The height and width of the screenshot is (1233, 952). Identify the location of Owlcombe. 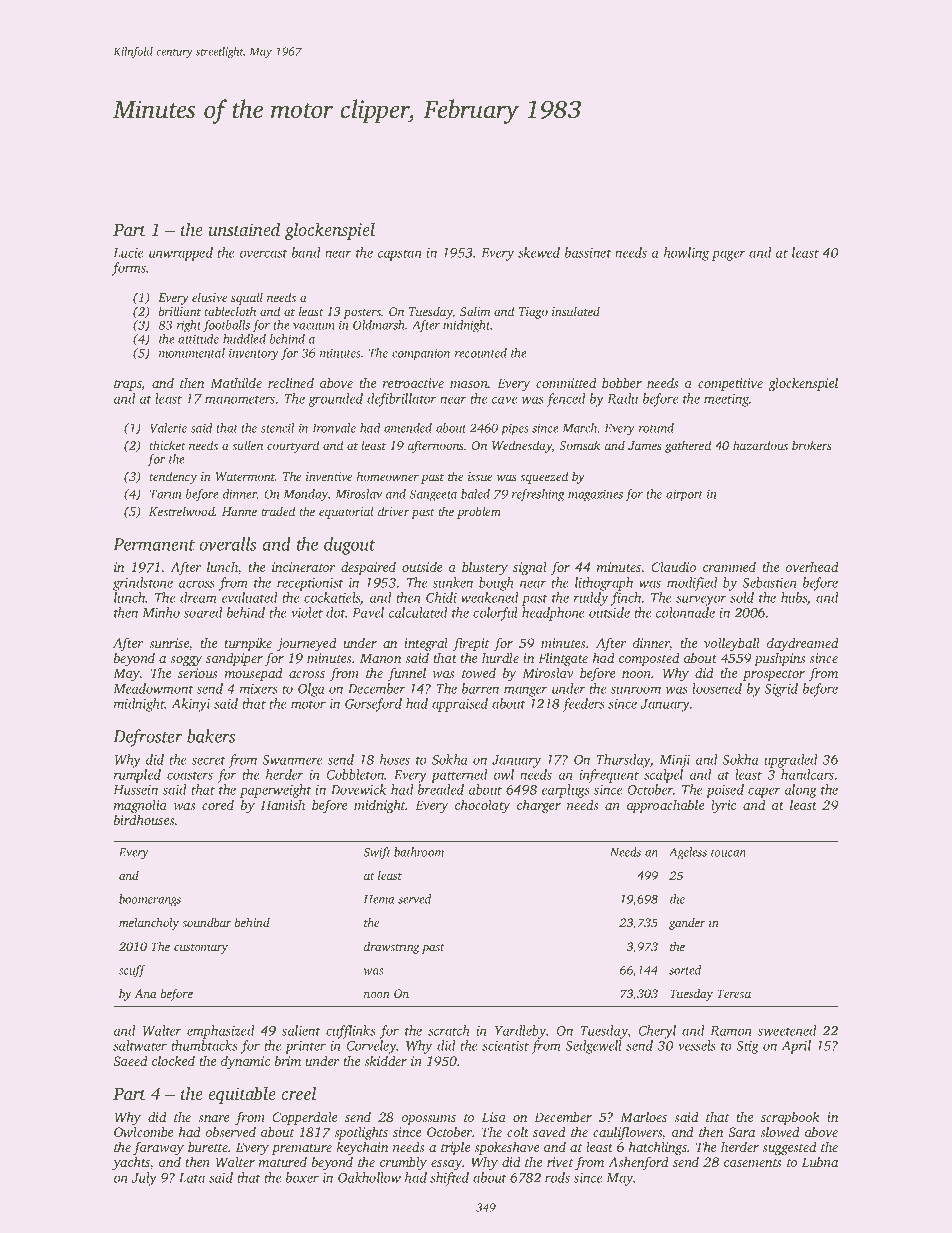
(144, 1131).
